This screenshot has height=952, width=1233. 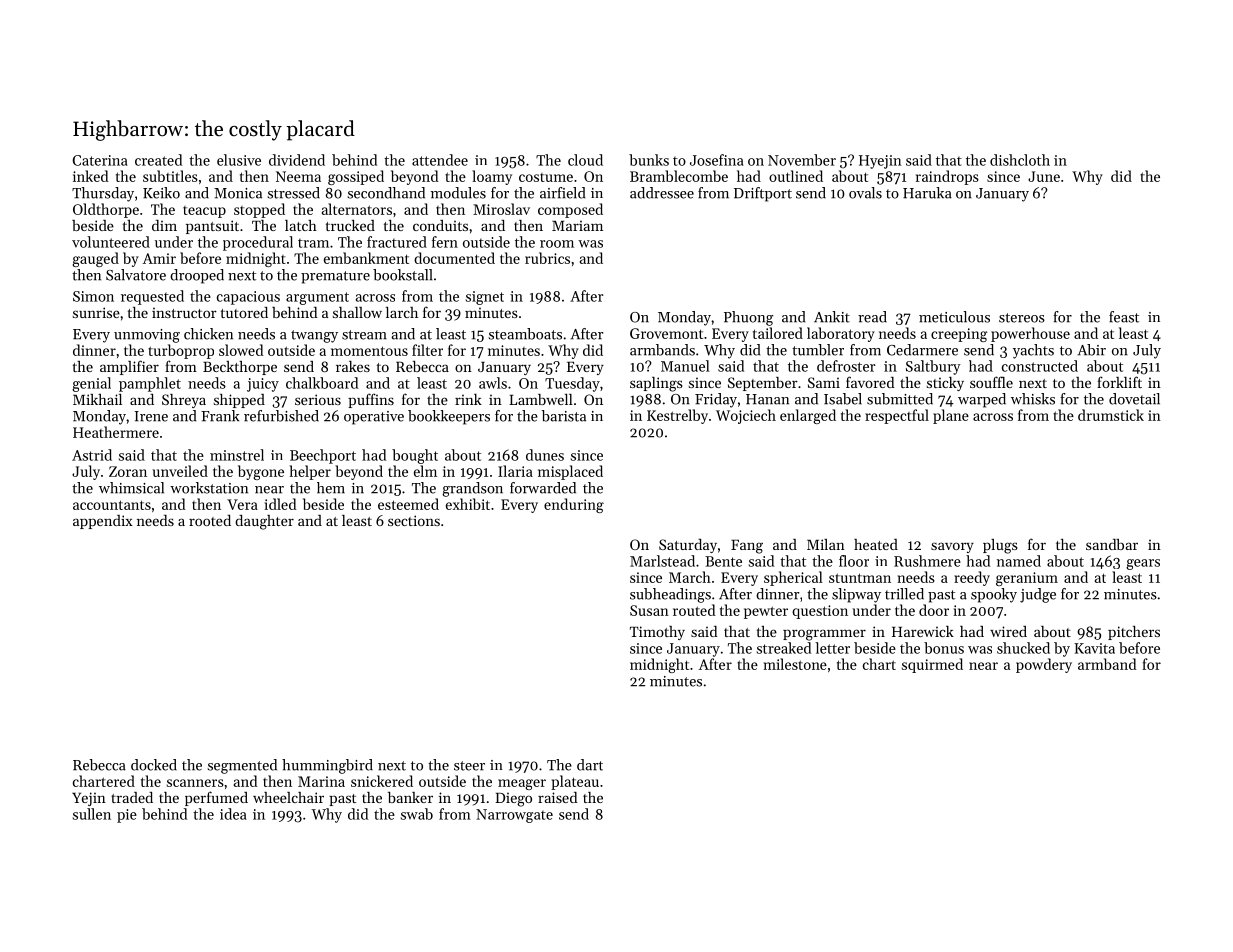 I want to click on Abir, so click(x=1091, y=350).
